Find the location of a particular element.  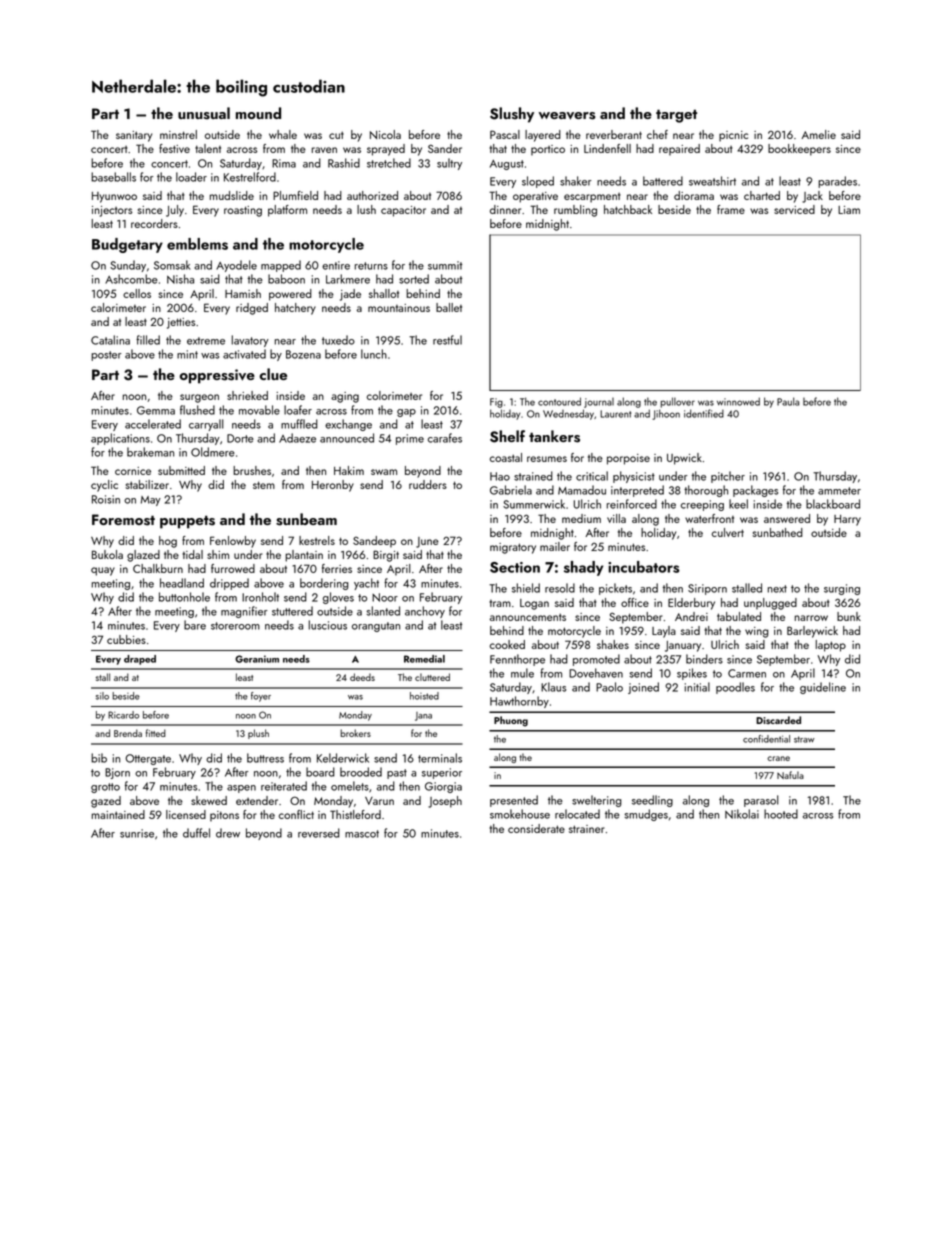

incubators is located at coordinates (644, 567).
